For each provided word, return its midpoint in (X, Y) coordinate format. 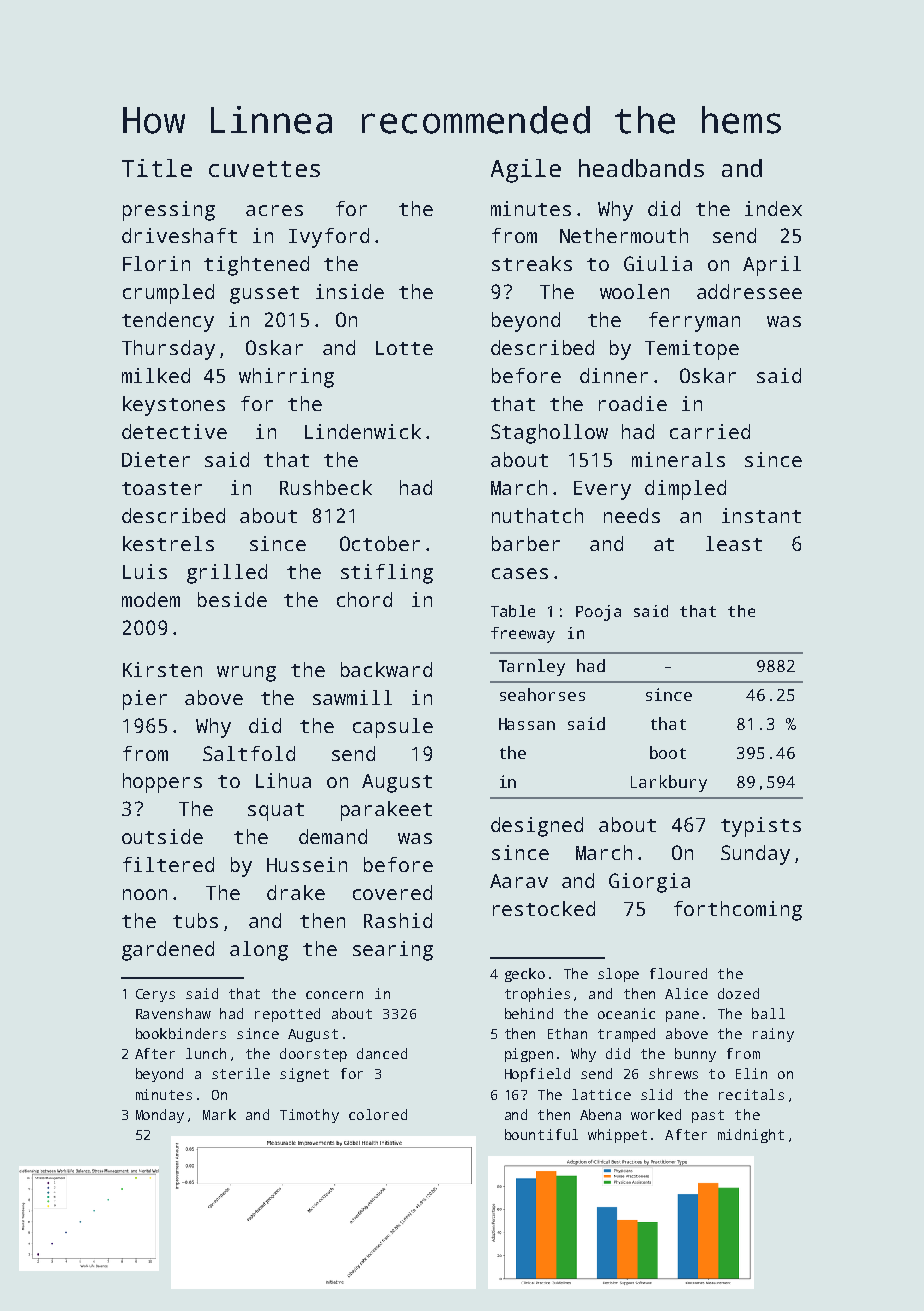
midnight (751, 1136)
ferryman (694, 322)
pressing (169, 211)
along (259, 951)
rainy (773, 1035)
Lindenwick (363, 431)
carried (710, 431)
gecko (525, 975)
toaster (162, 488)
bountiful (541, 1134)
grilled (227, 574)
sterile (241, 1073)
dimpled (685, 490)
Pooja (598, 613)
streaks (532, 263)
